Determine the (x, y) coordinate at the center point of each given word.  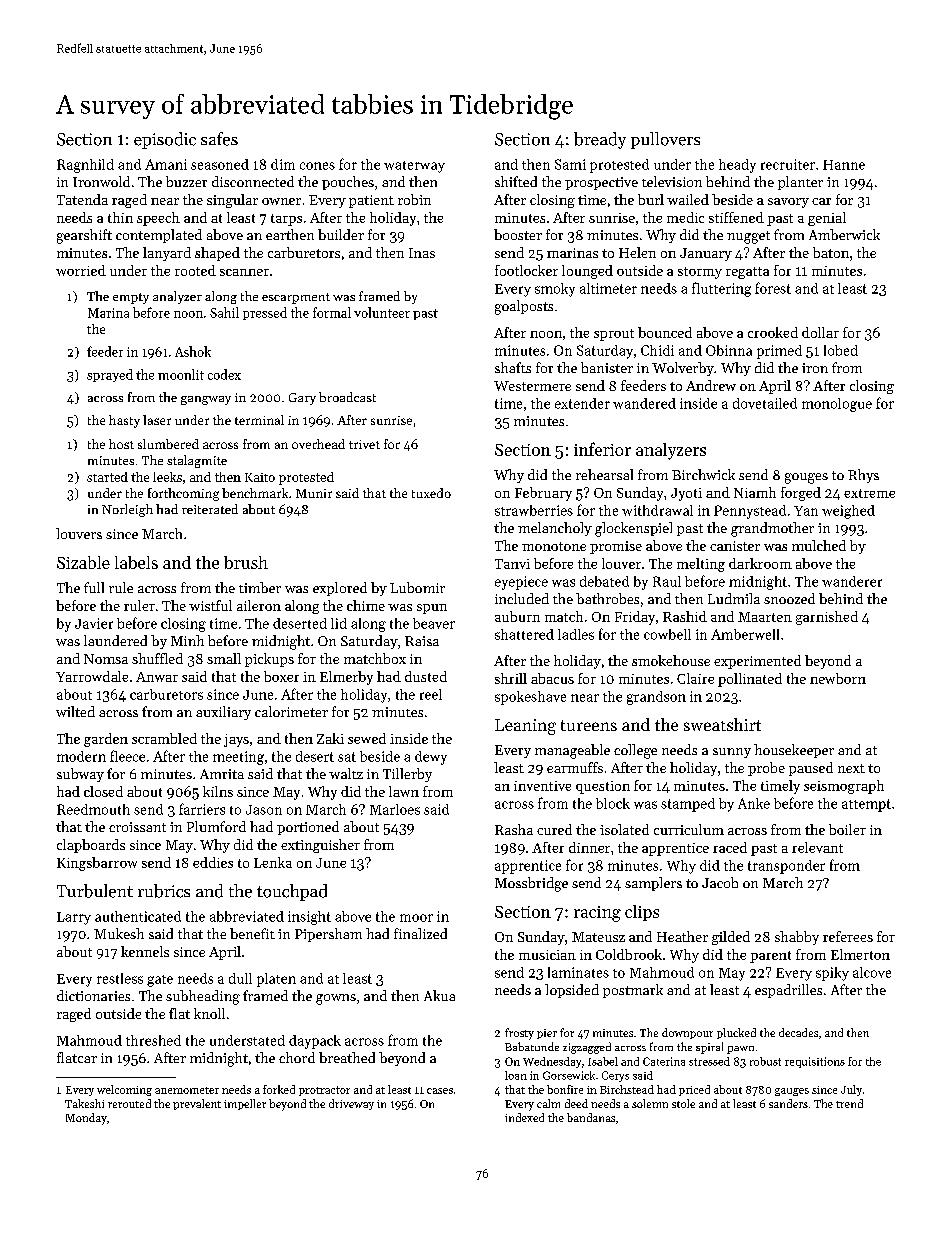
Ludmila (734, 598)
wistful (210, 605)
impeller (245, 1104)
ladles (576, 634)
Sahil (224, 312)
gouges (806, 478)
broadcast (347, 397)
